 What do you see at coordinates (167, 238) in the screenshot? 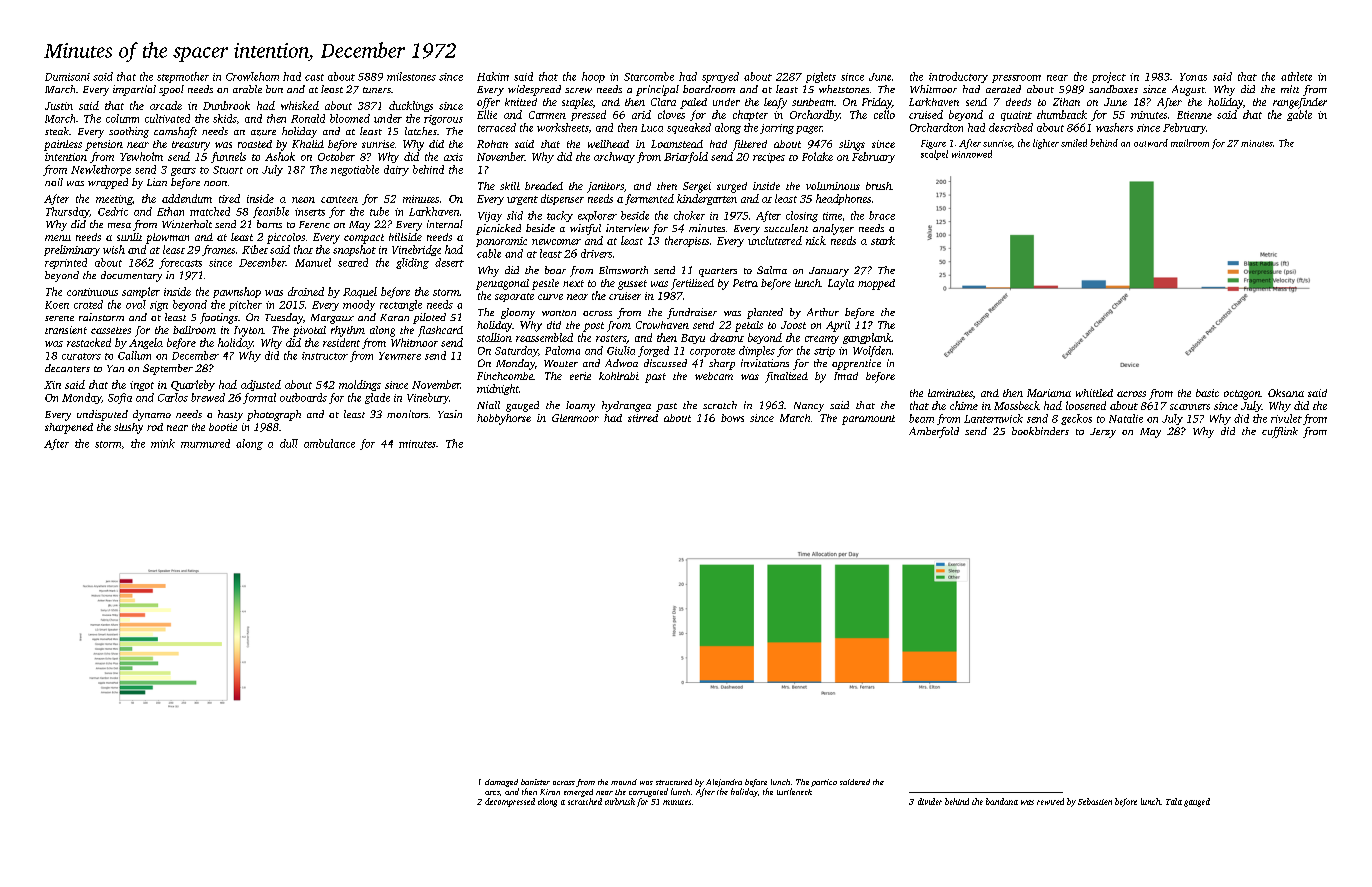
I see `plowman` at bounding box center [167, 238].
